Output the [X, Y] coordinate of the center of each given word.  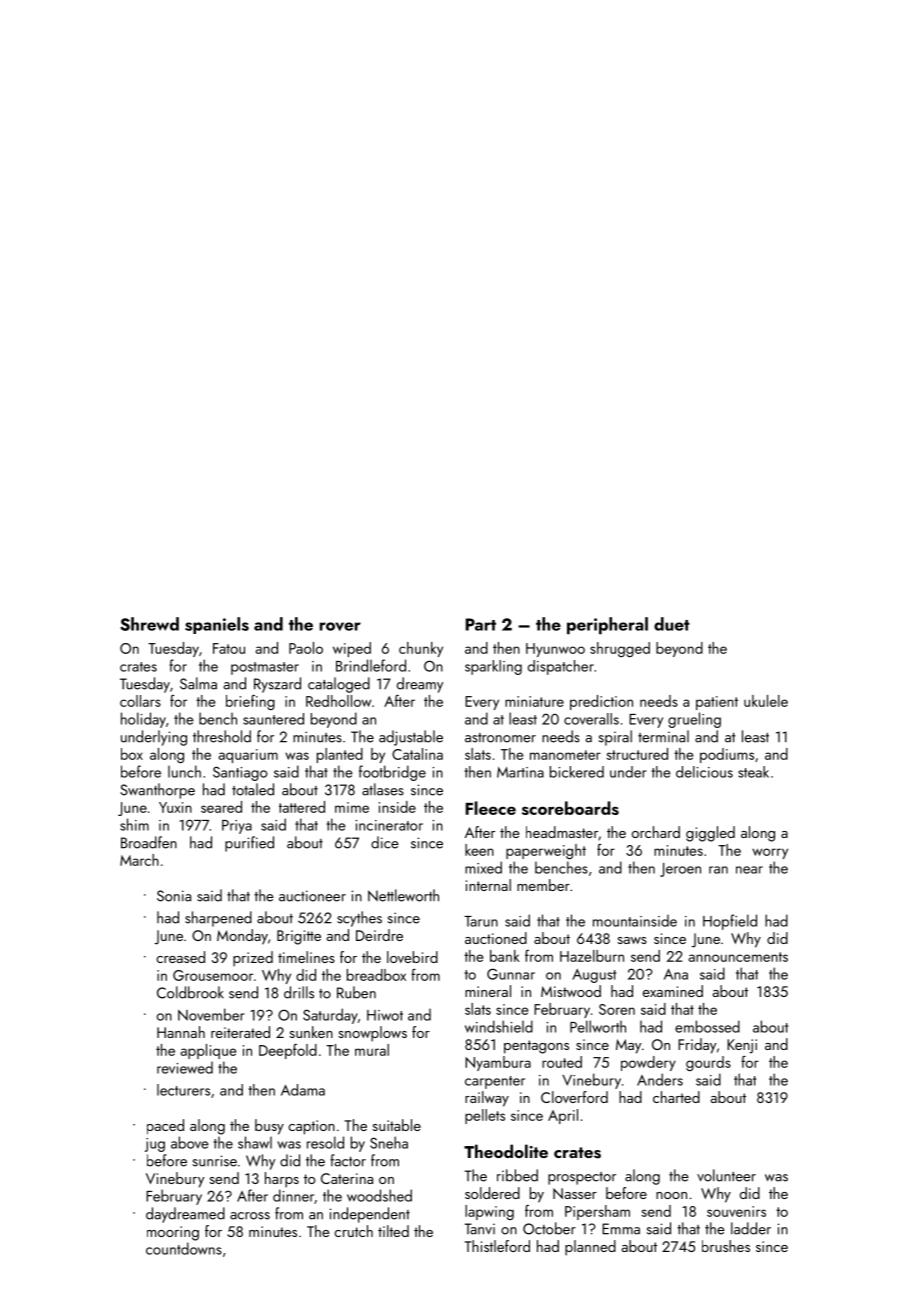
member [543, 885]
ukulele [766, 701]
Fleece [491, 808]
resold [325, 1142]
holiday [143, 720]
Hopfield [730, 922]
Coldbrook [190, 992]
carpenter [495, 1082]
